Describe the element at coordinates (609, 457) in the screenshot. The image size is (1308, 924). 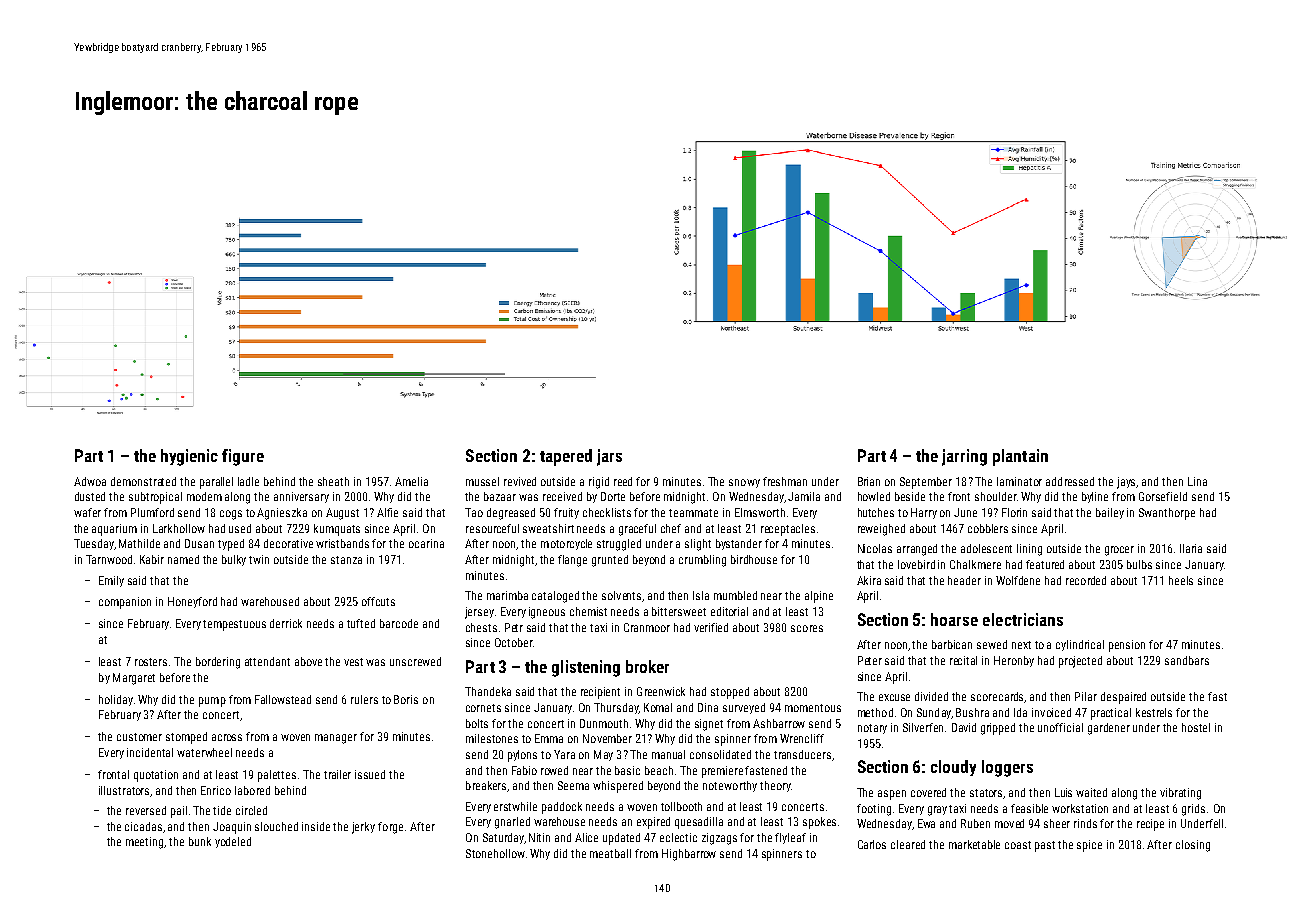
I see `jars` at that location.
